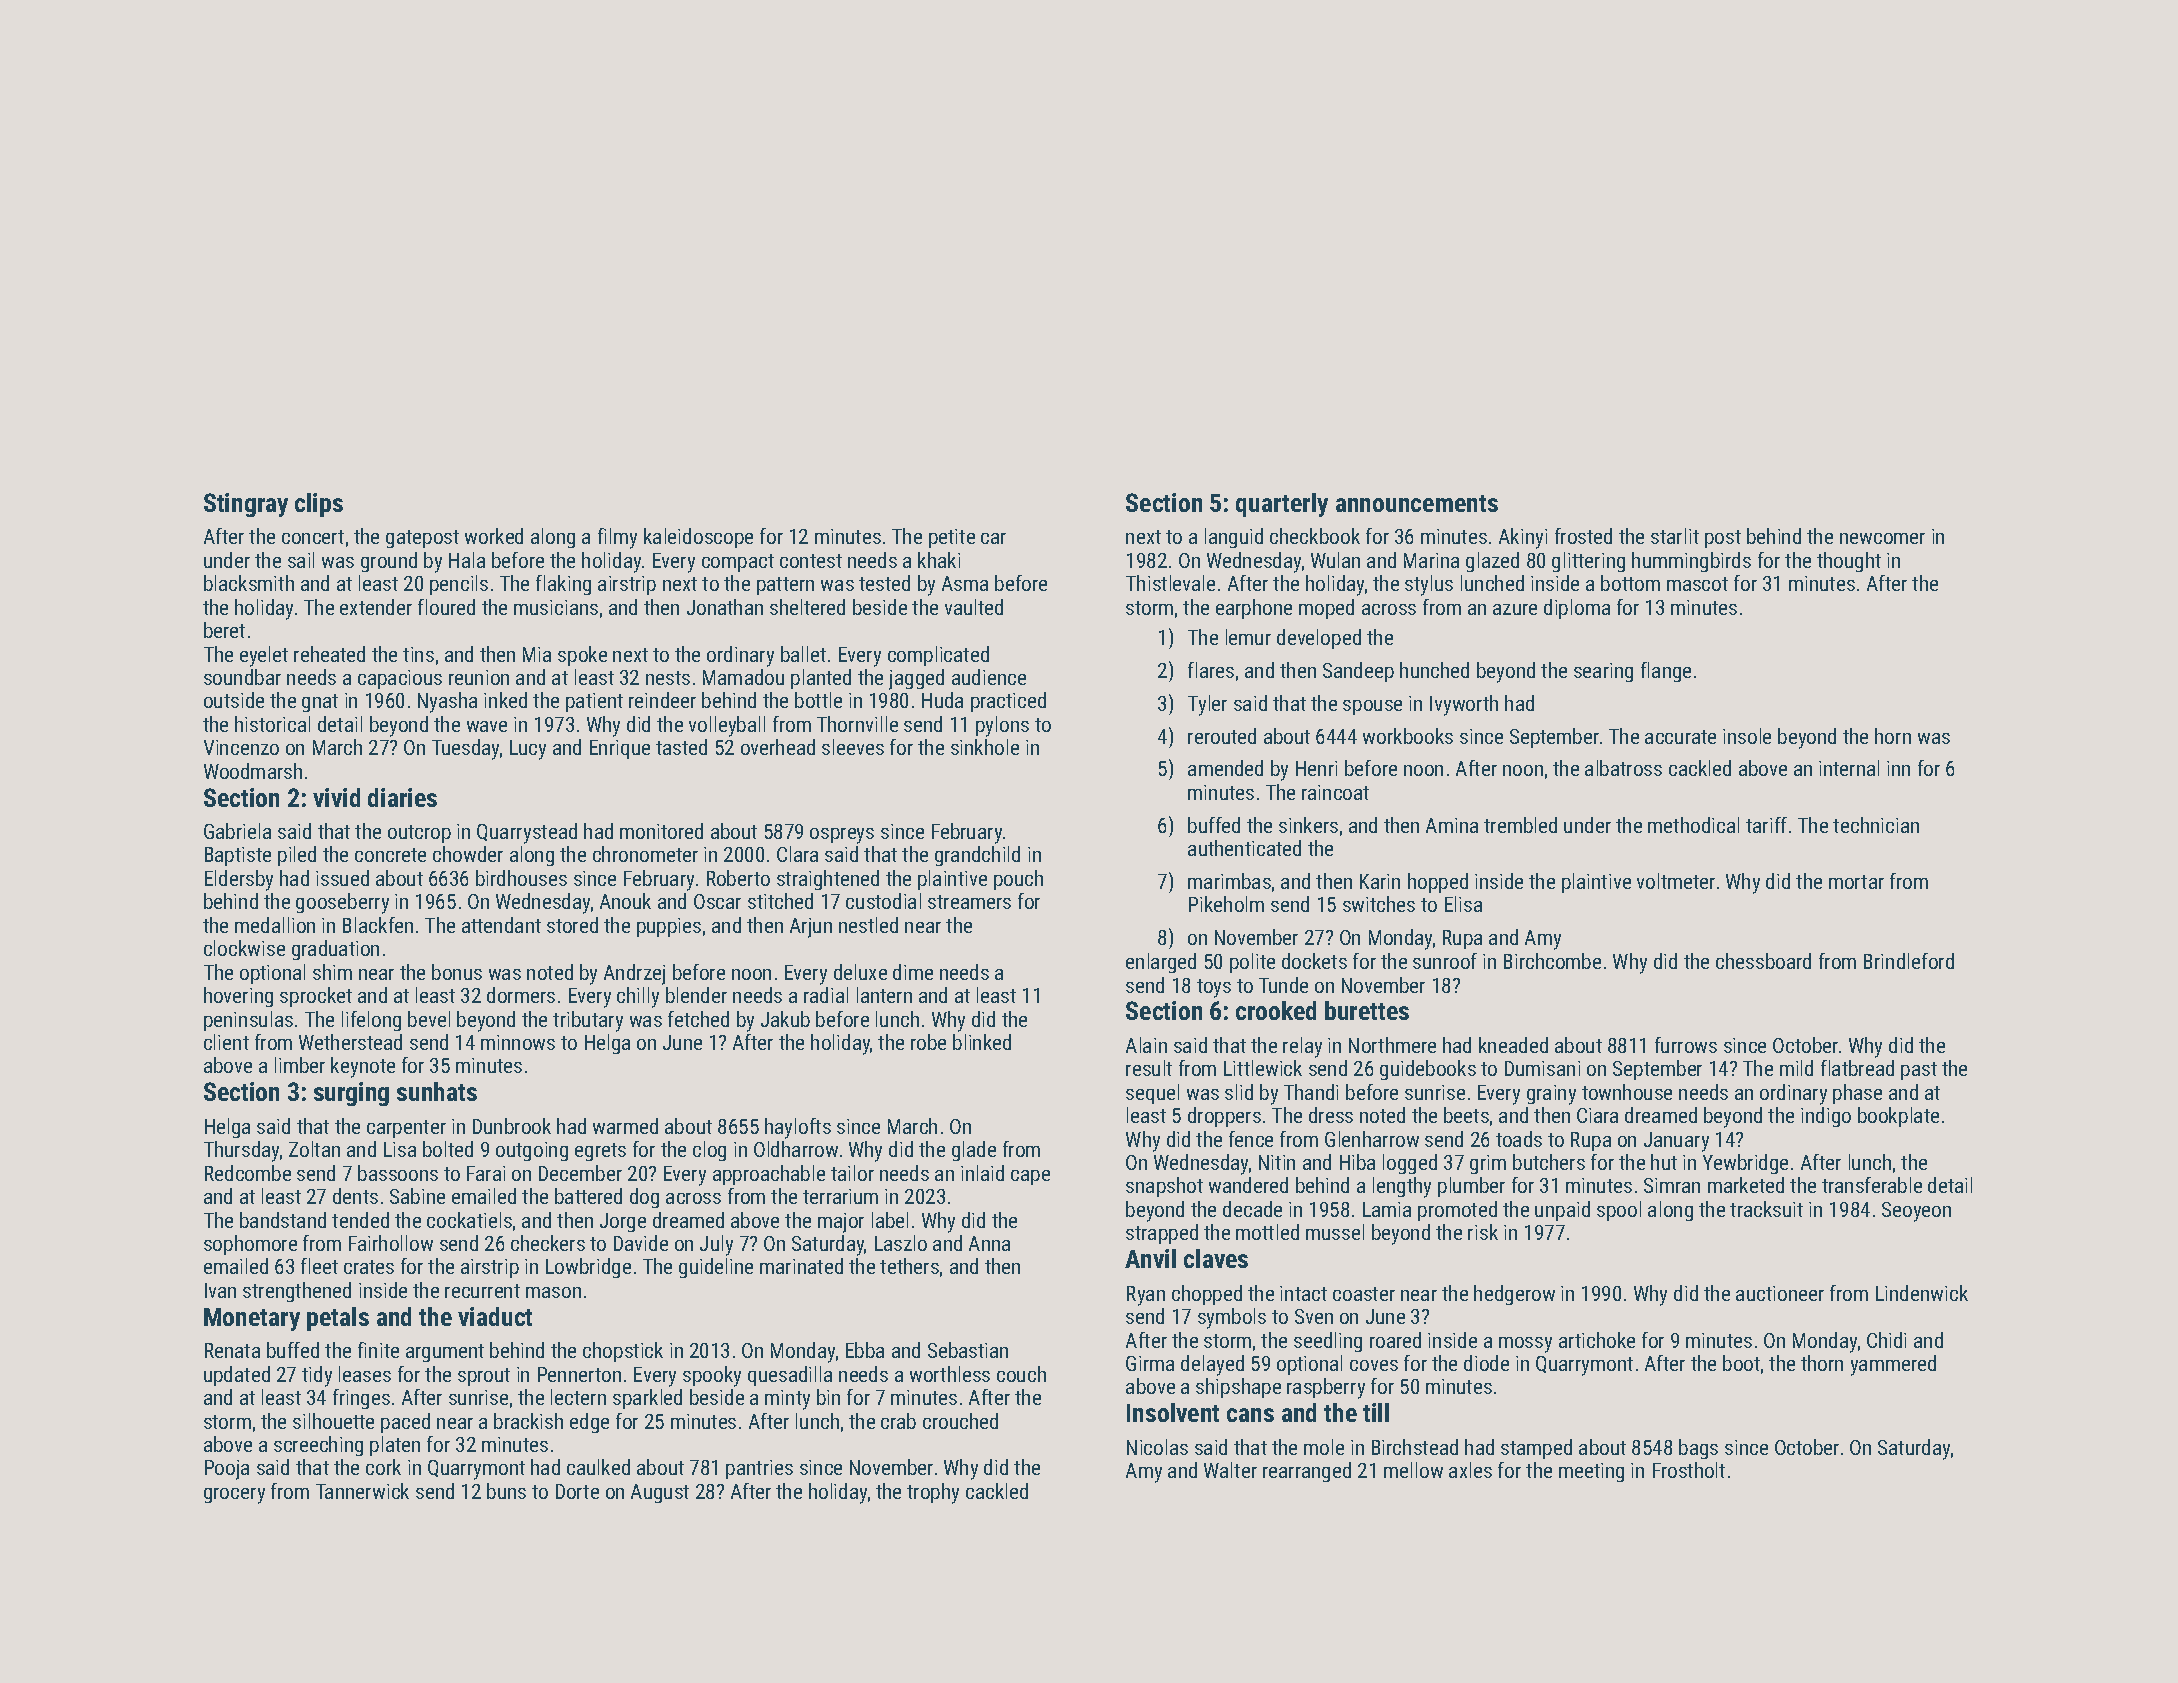 The image size is (2178, 1683). I want to click on newcomer, so click(1882, 538).
